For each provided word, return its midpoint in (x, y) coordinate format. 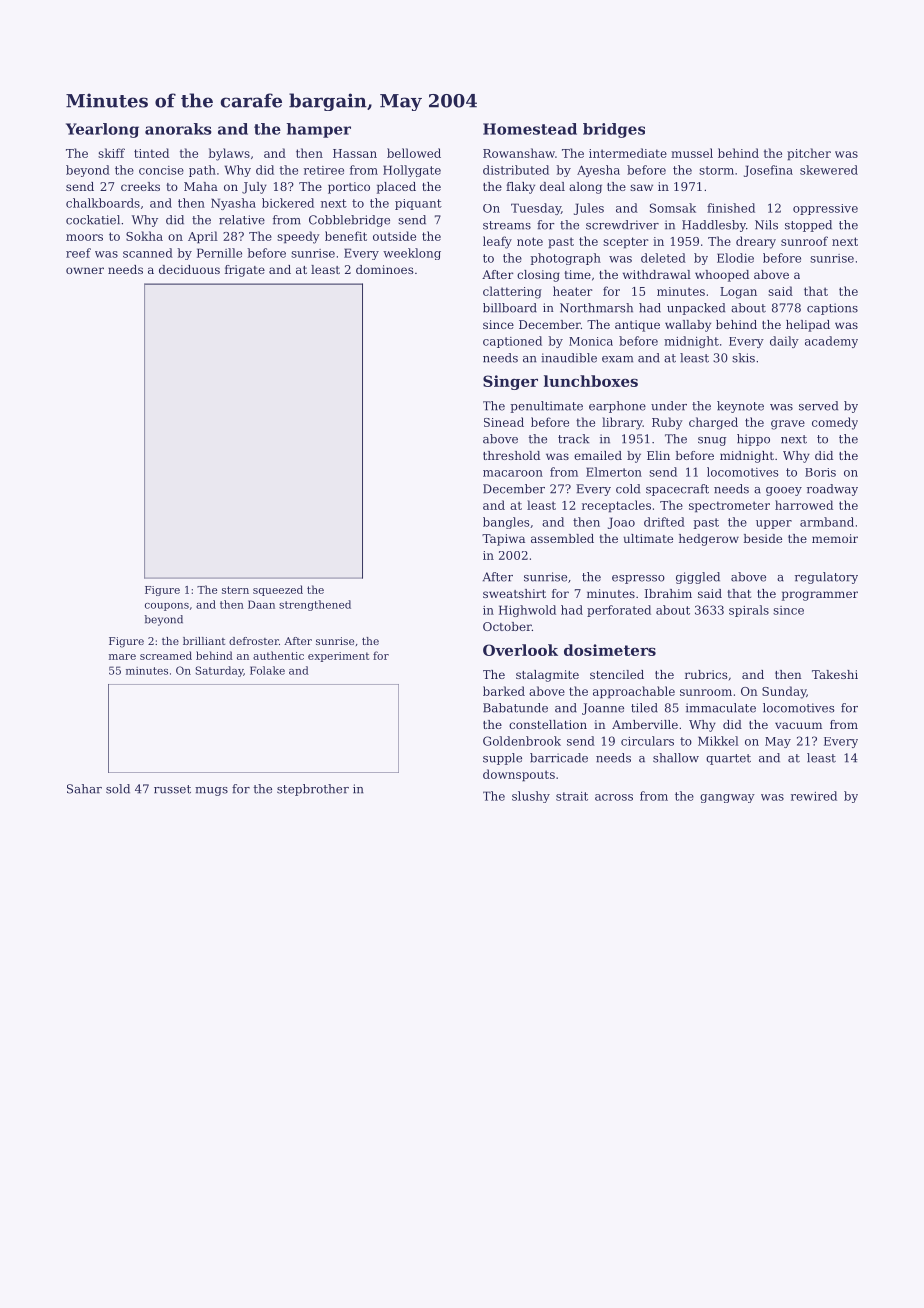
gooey (784, 491)
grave (788, 425)
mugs (211, 791)
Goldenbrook (522, 741)
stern (235, 590)
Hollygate (412, 171)
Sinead (504, 422)
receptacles (616, 506)
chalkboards (103, 203)
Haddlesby (714, 226)
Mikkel (718, 741)
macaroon (513, 473)
